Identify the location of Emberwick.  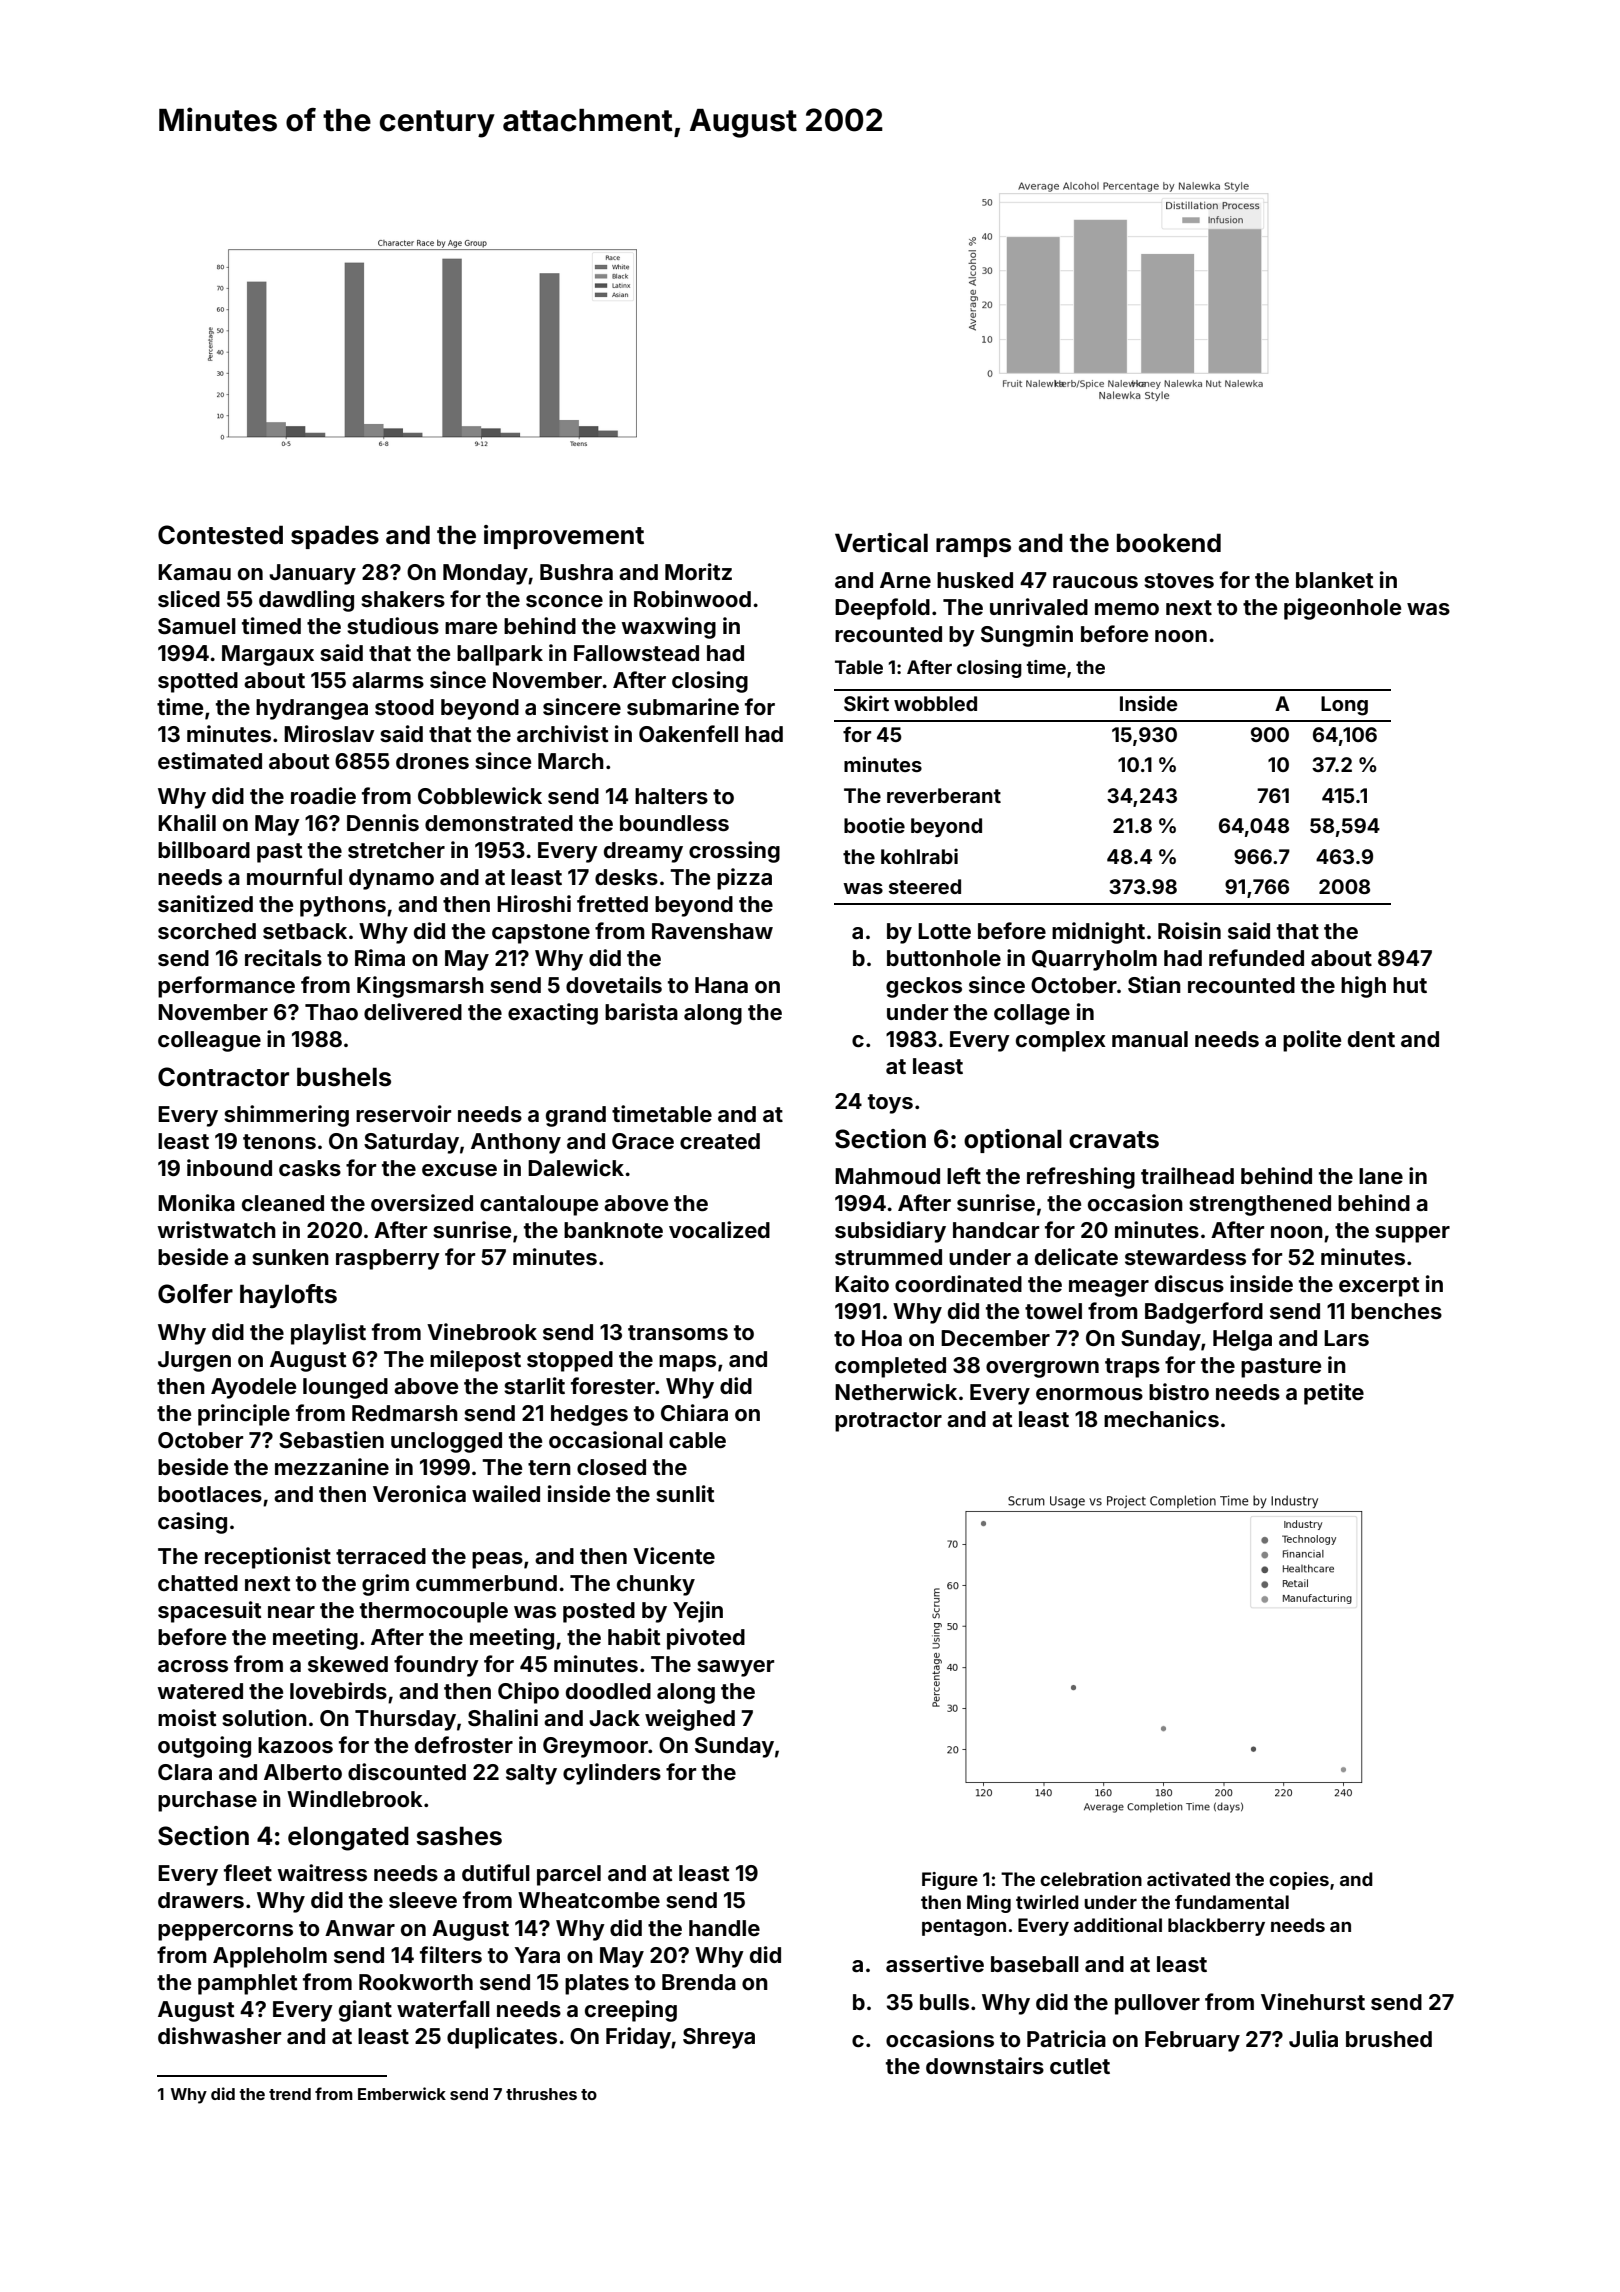
(402, 2093).
